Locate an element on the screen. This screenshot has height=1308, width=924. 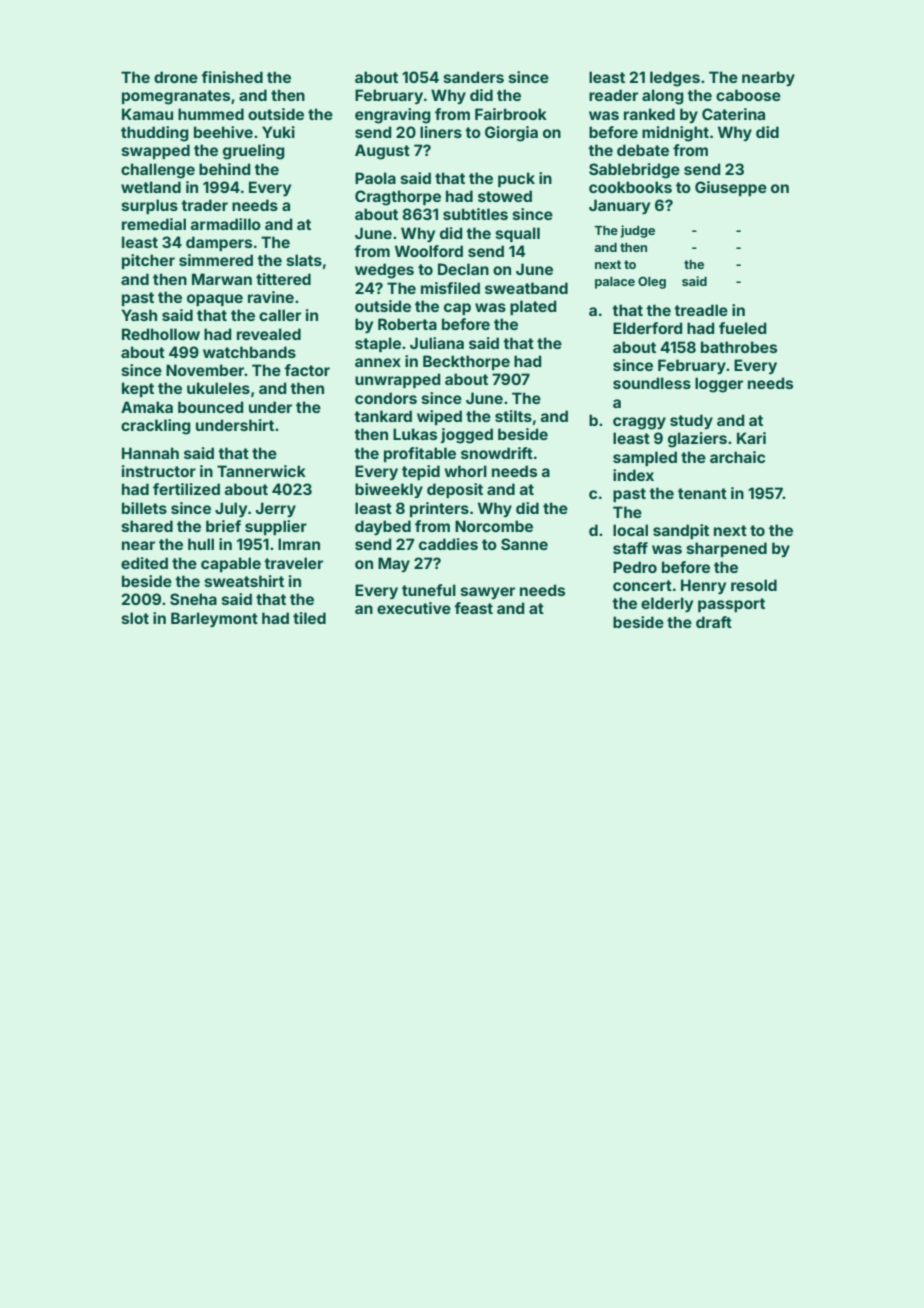
drone is located at coordinates (176, 77).
